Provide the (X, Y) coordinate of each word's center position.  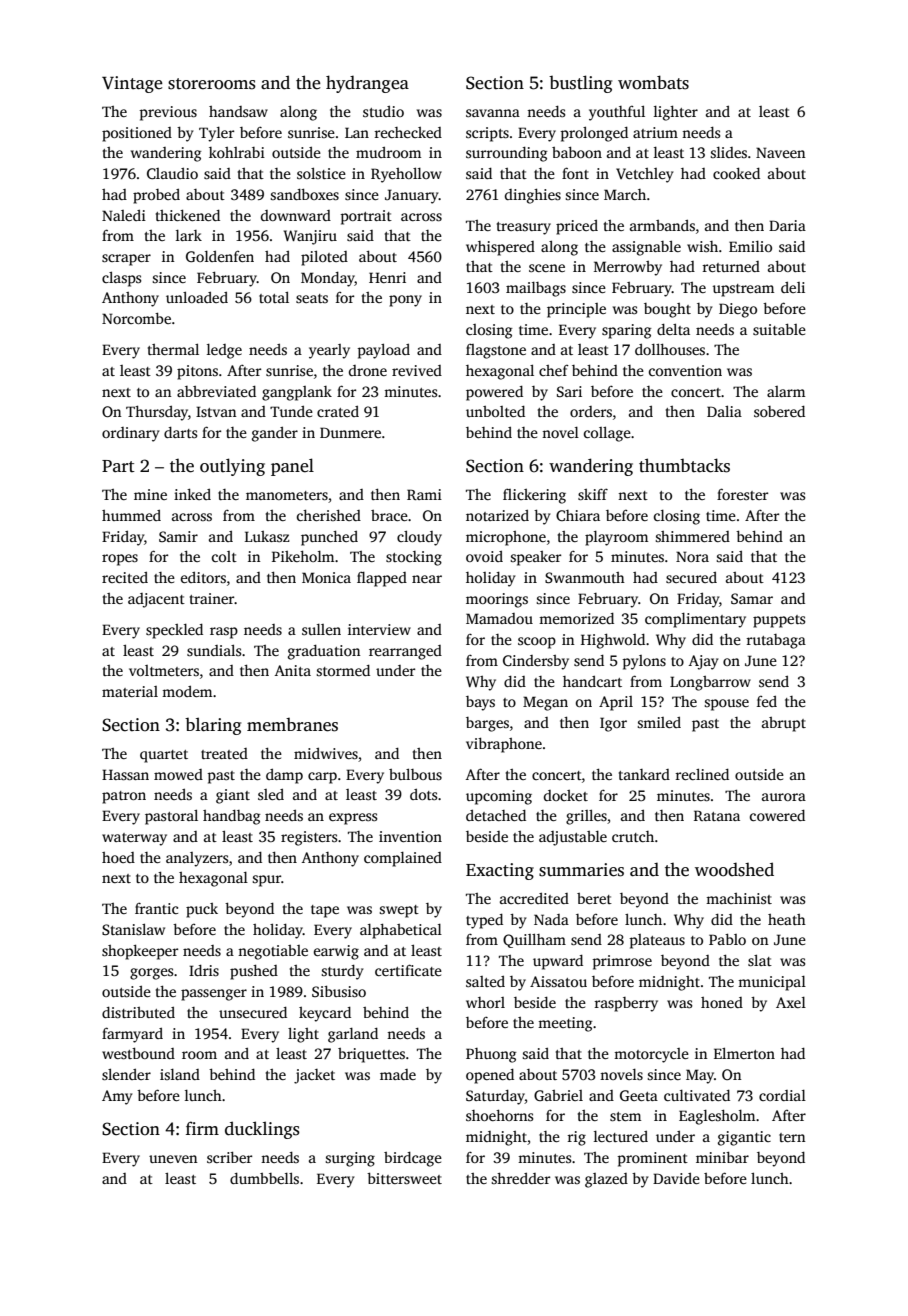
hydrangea (367, 84)
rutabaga (776, 641)
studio (383, 111)
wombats (653, 82)
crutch (633, 836)
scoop (537, 643)
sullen (321, 629)
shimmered (692, 536)
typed (484, 921)
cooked (736, 173)
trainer (212, 598)
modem (187, 691)
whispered (500, 248)
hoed (118, 857)
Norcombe (136, 318)
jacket (314, 1076)
